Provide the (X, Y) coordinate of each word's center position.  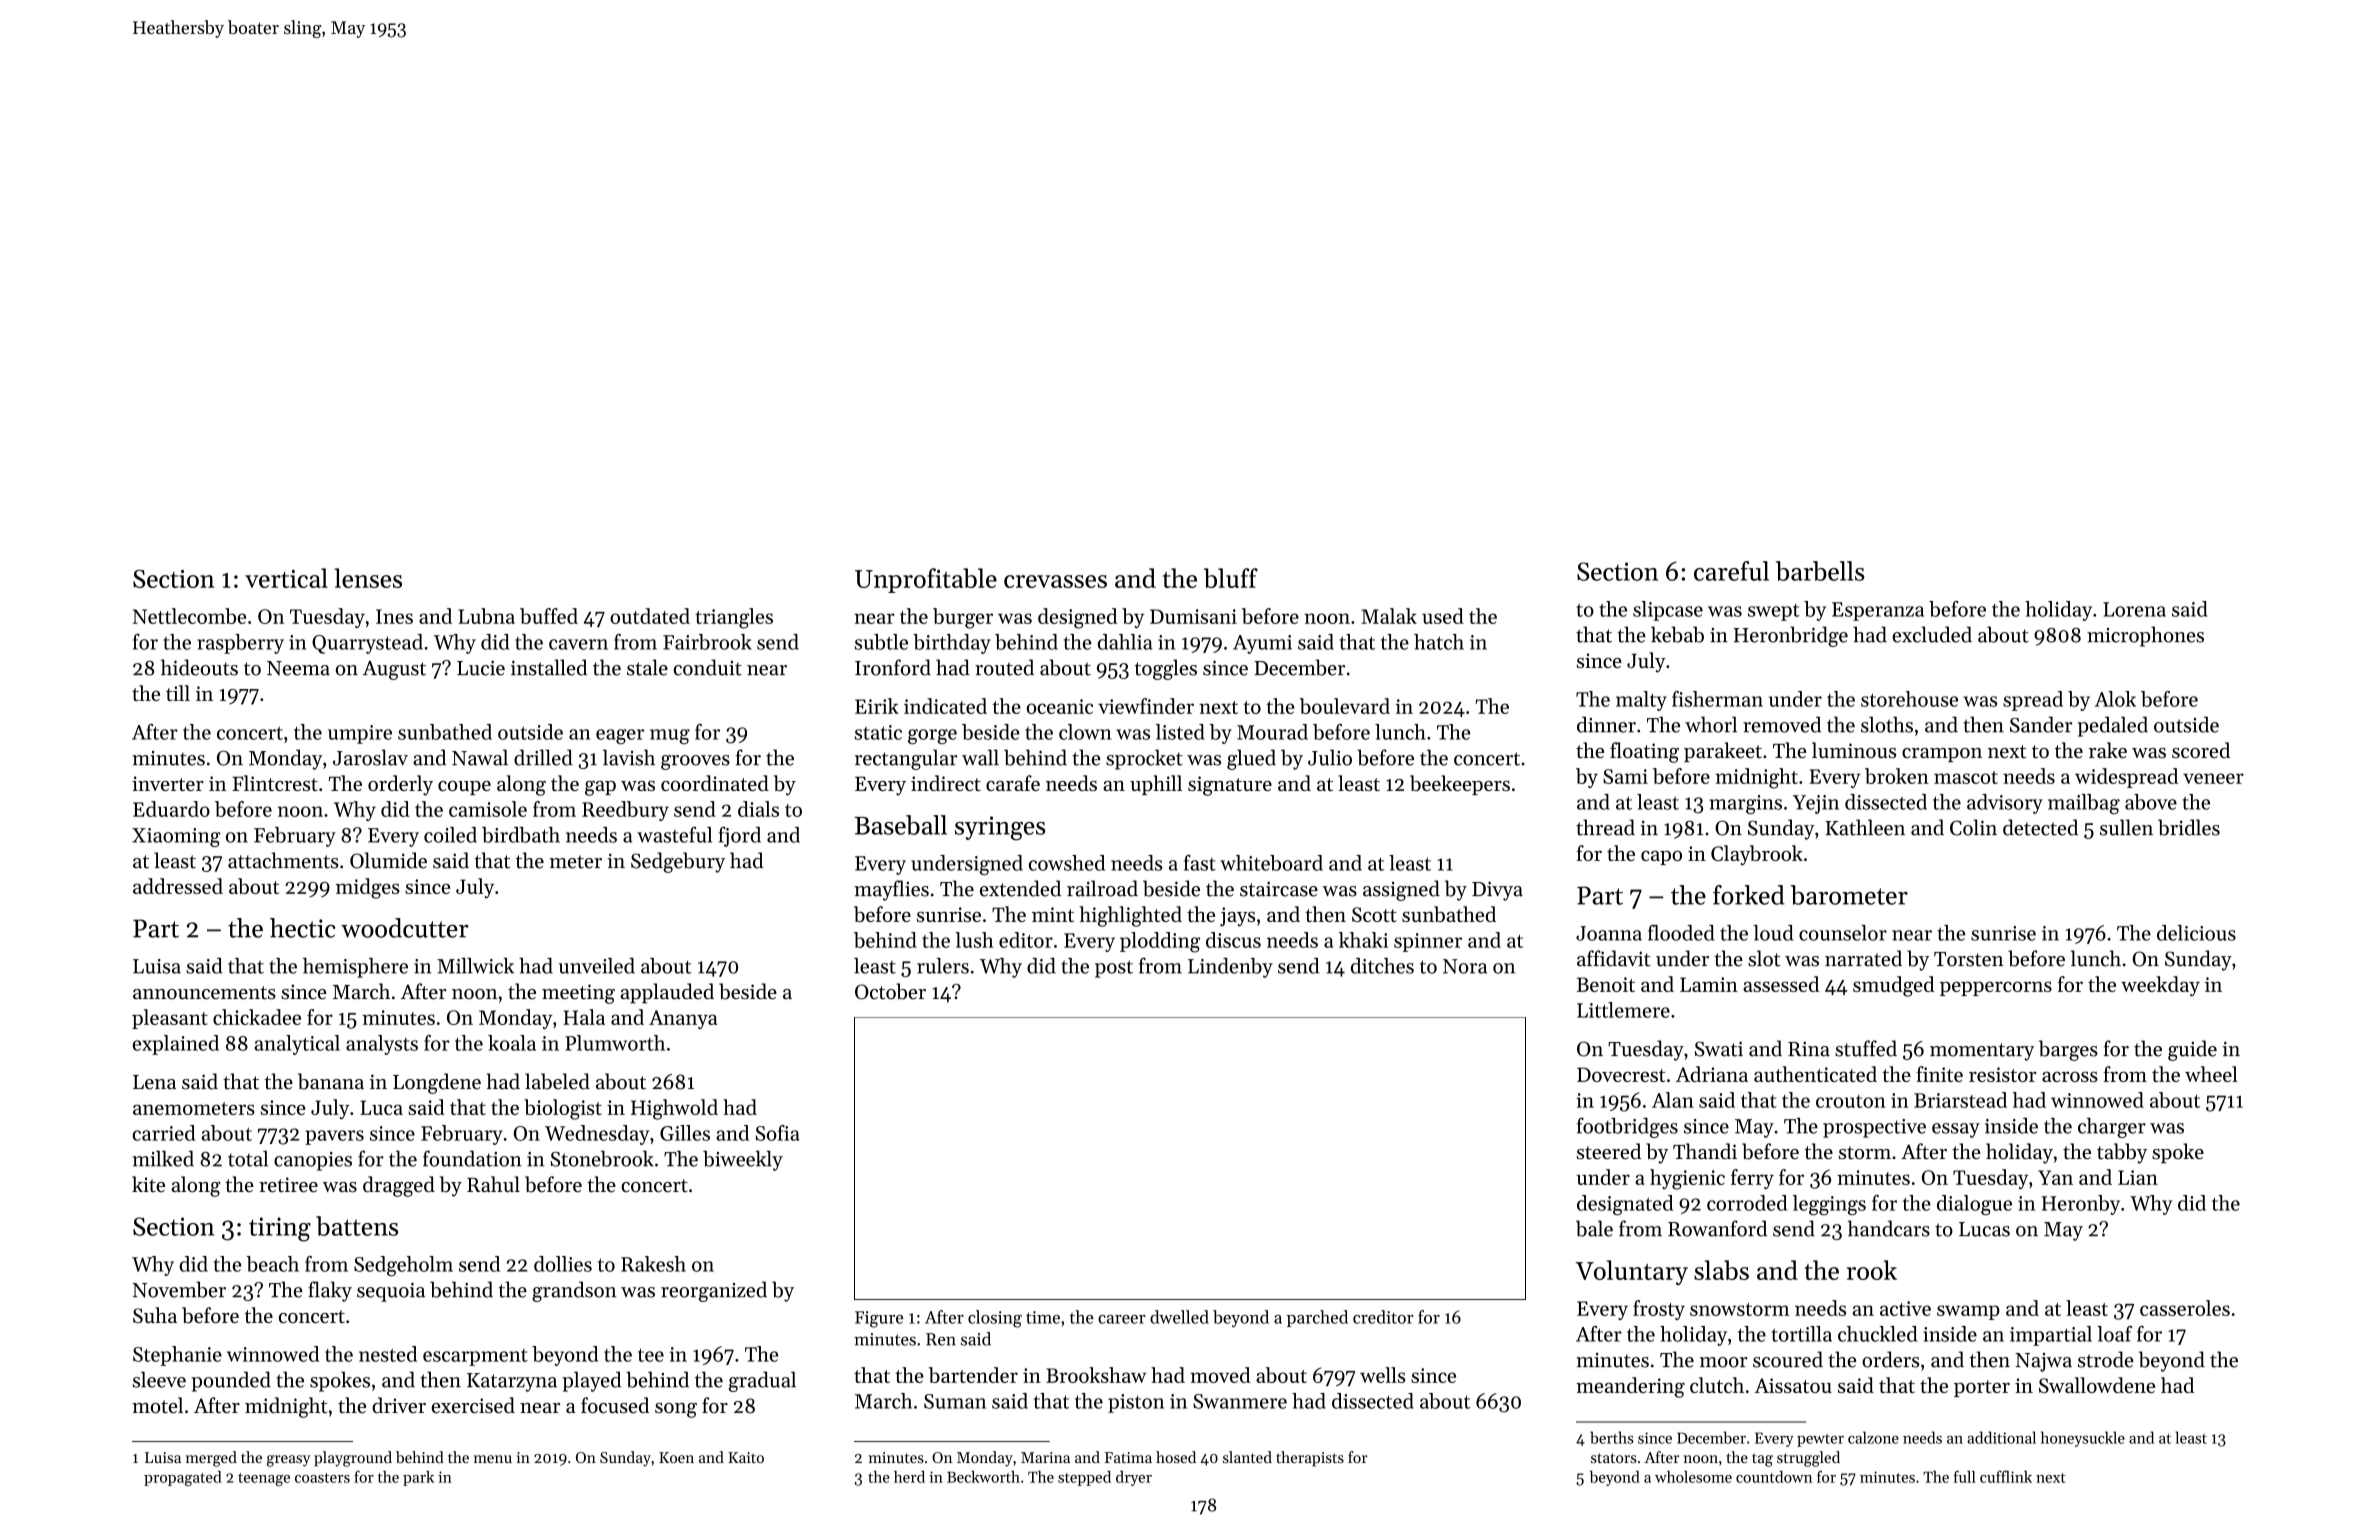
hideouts (199, 667)
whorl (1711, 724)
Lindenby (1230, 968)
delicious (2196, 933)
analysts (382, 1045)
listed (1180, 732)
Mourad (1272, 732)
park (418, 1478)
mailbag (2084, 804)
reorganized (714, 1291)
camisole (488, 809)
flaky (330, 1291)
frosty (1659, 1310)
